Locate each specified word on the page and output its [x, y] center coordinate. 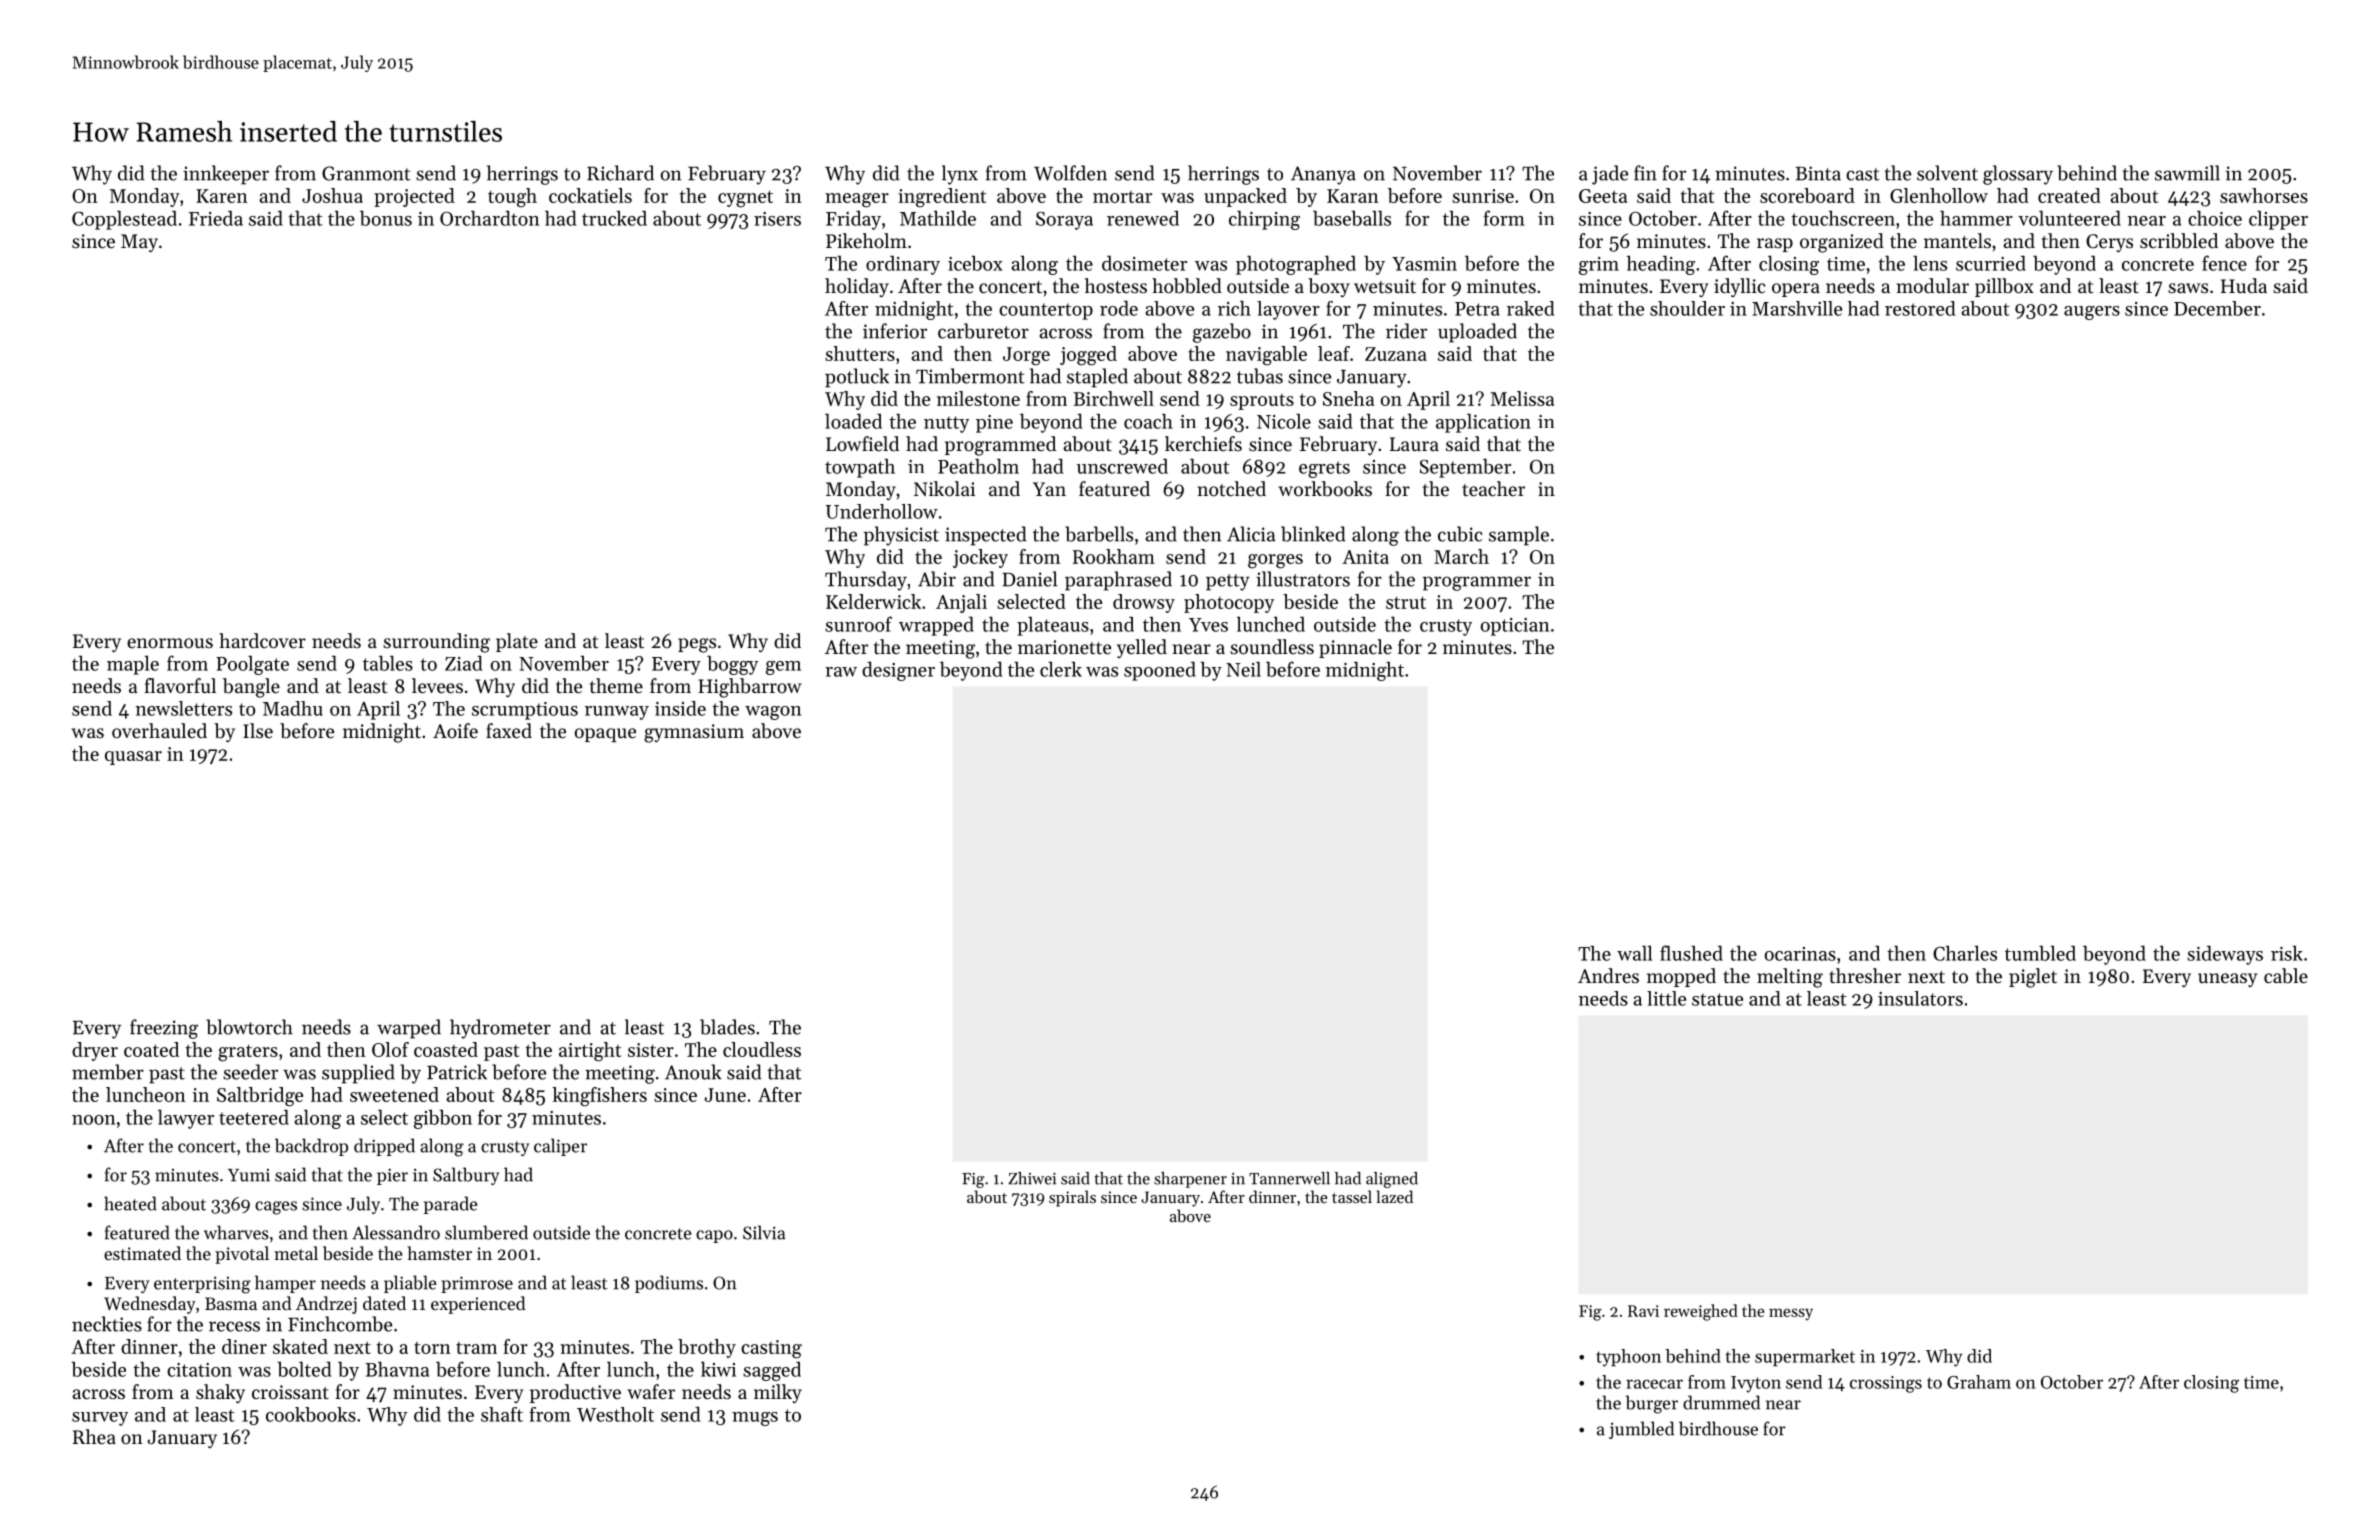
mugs [755, 1419]
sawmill [2187, 173]
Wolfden [1070, 173]
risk [2287, 953]
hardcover [262, 641]
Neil [1243, 669]
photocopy [1229, 603]
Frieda [216, 218]
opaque [605, 735]
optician [1515, 627]
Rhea [94, 1437]
